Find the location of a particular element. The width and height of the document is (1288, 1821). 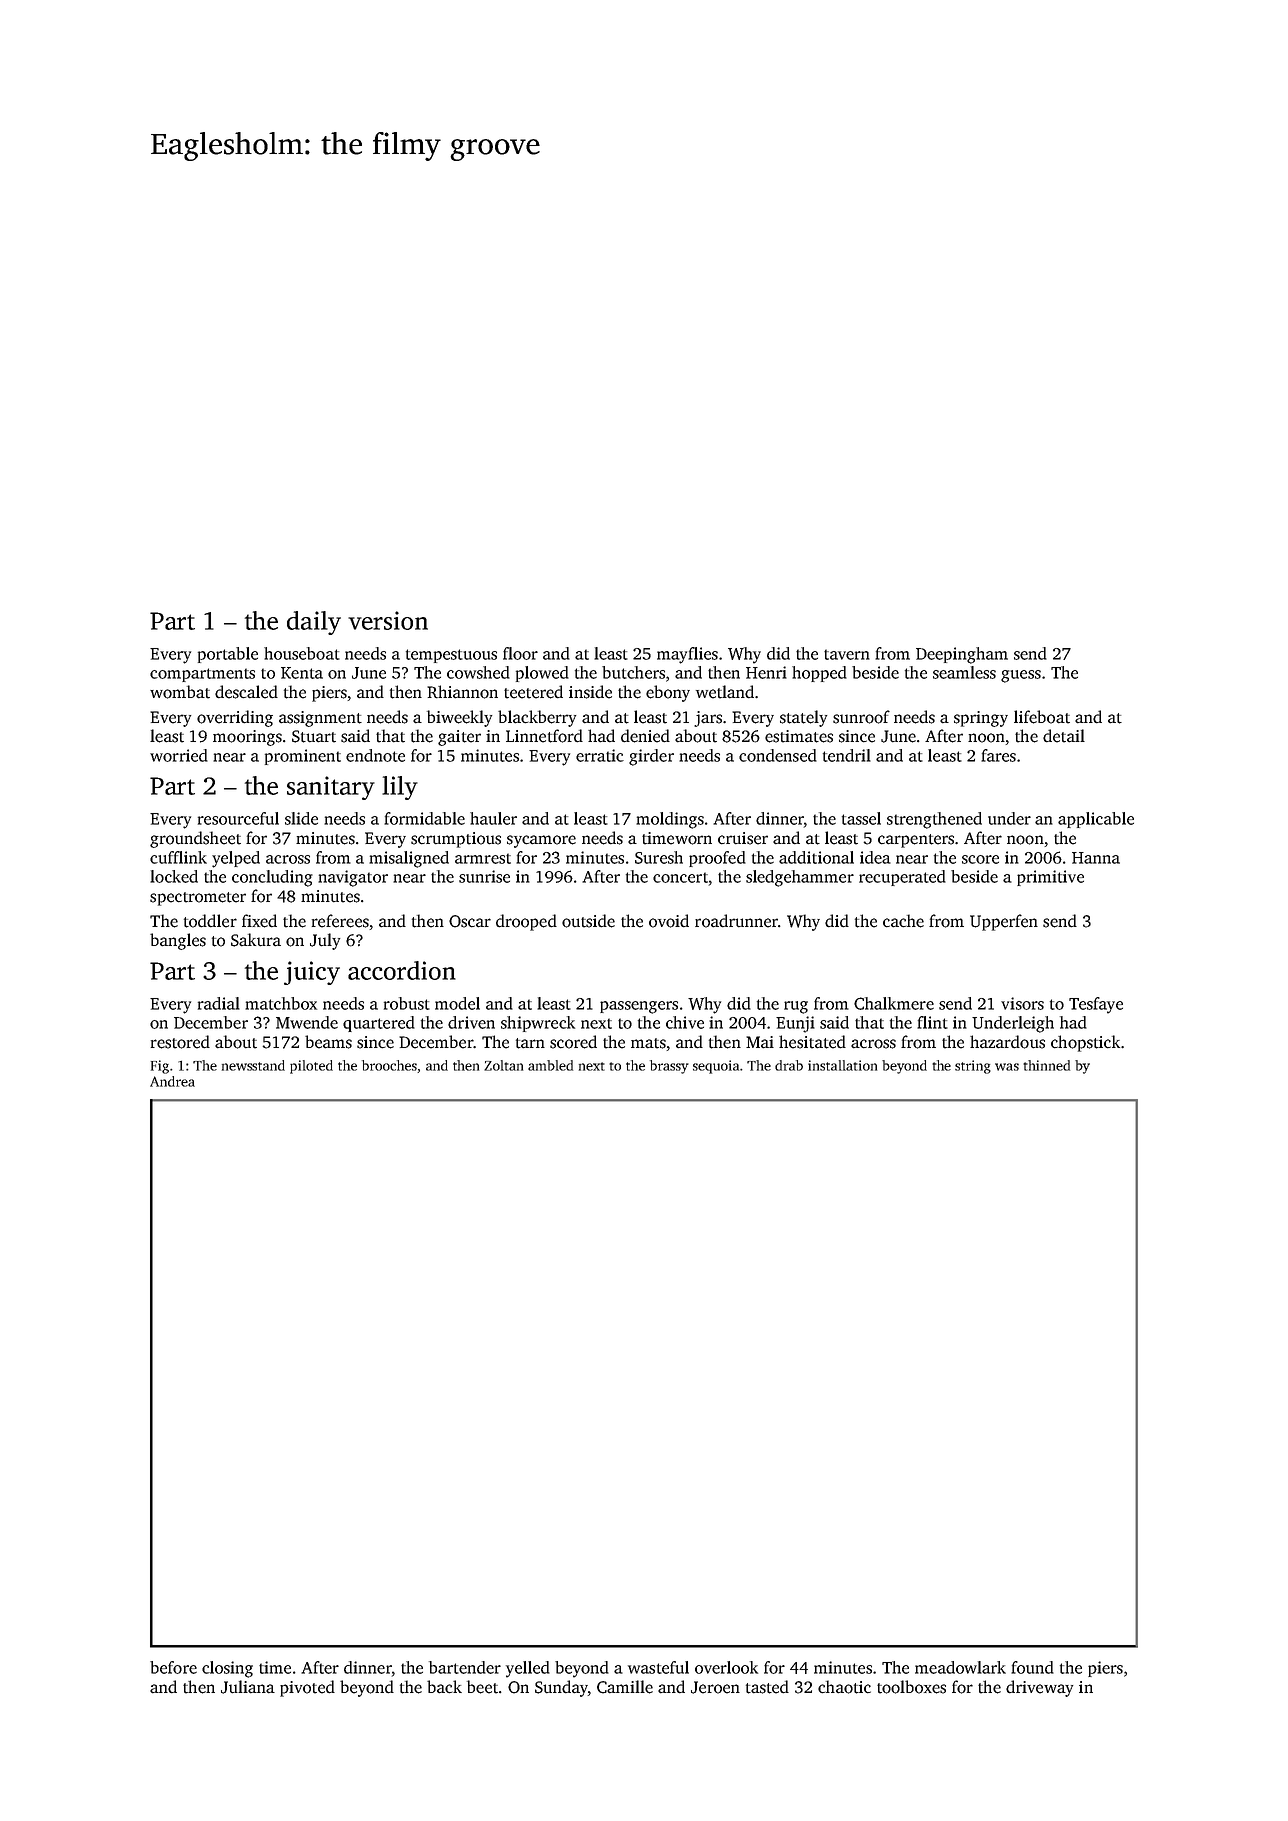

ambled is located at coordinates (550, 1065).
